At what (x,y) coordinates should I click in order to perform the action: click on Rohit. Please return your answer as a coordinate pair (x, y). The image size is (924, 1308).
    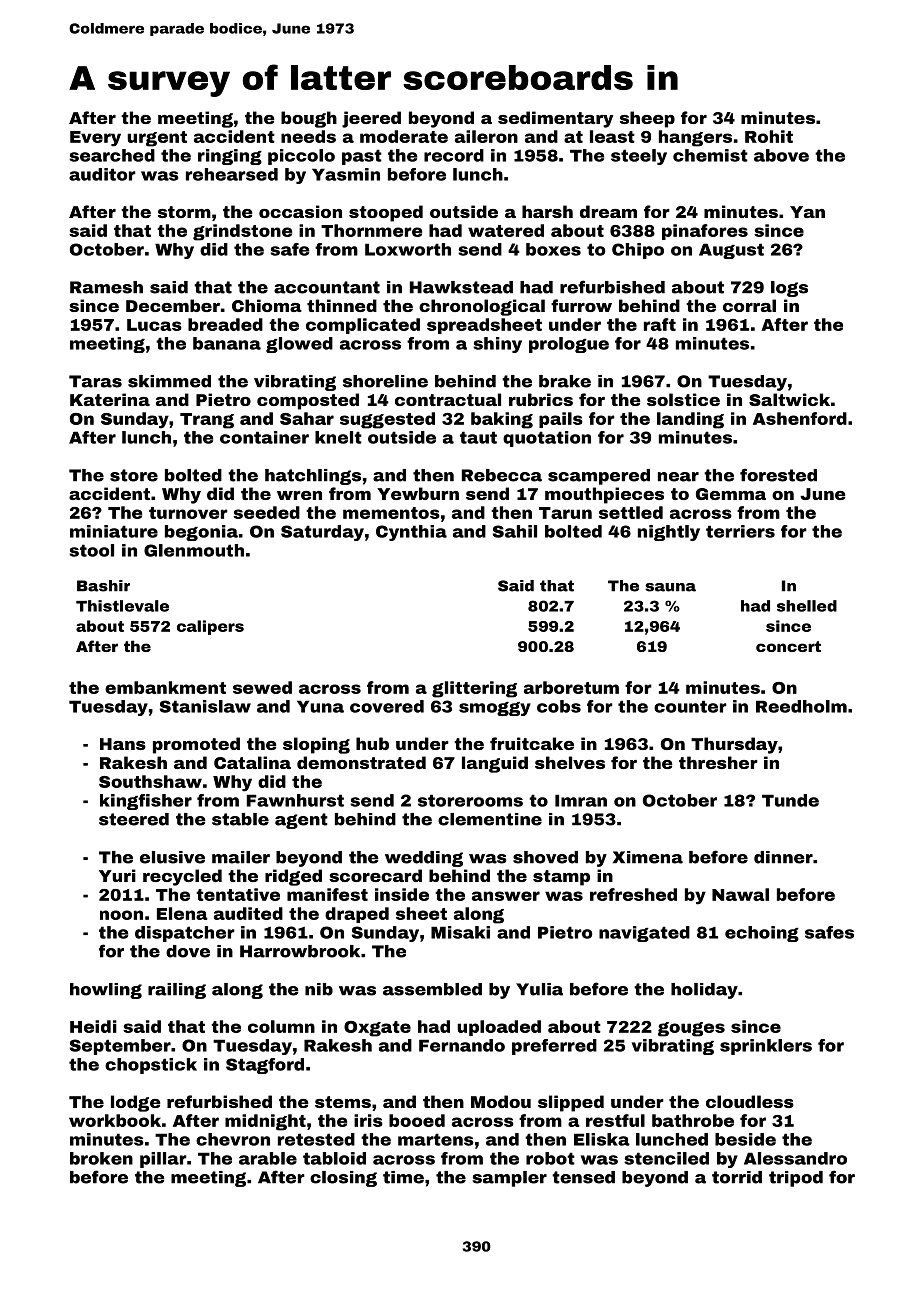
    Looking at the image, I should click on (769, 136).
